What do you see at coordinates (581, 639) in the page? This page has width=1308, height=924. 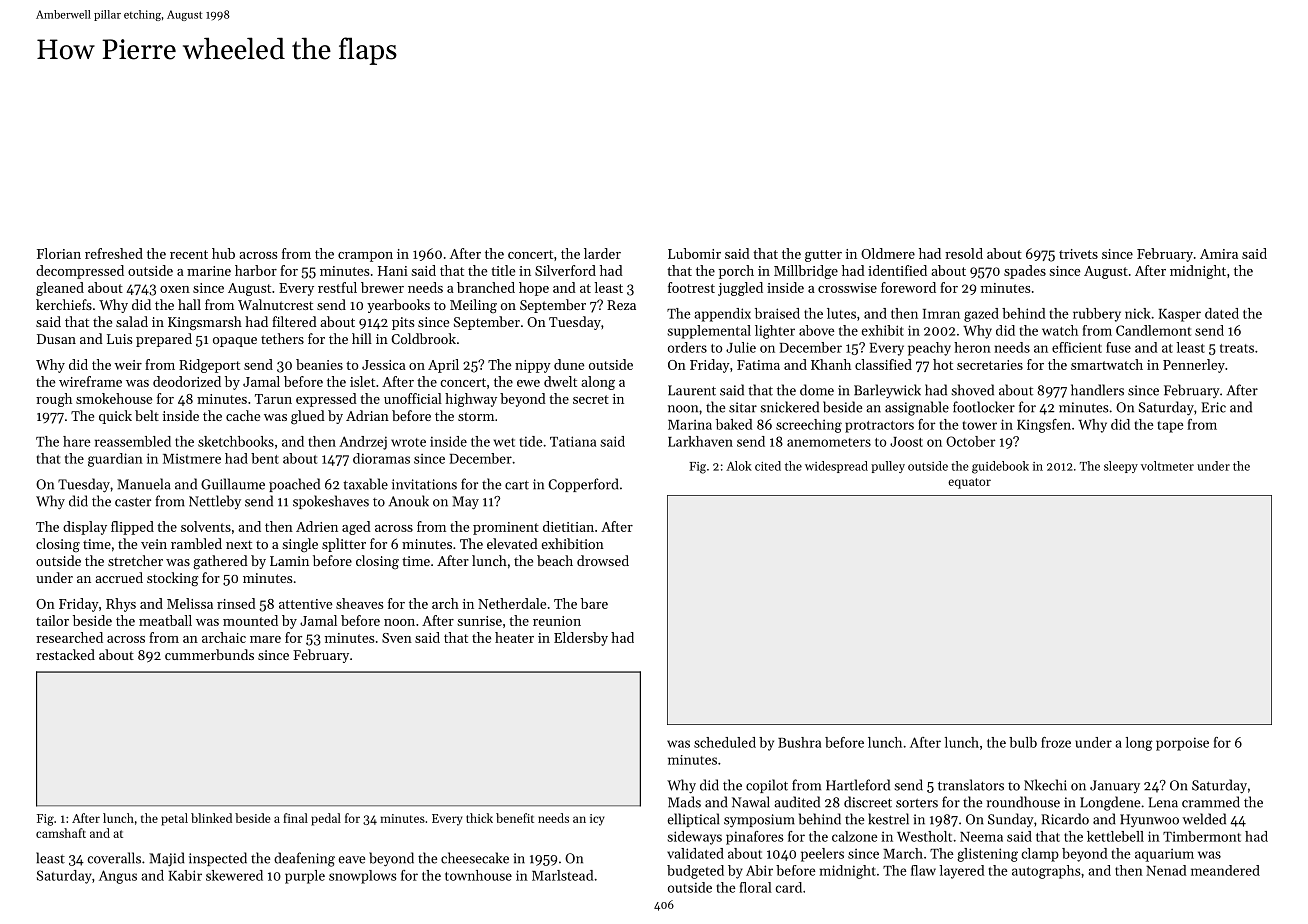 I see `Eldersby` at bounding box center [581, 639].
